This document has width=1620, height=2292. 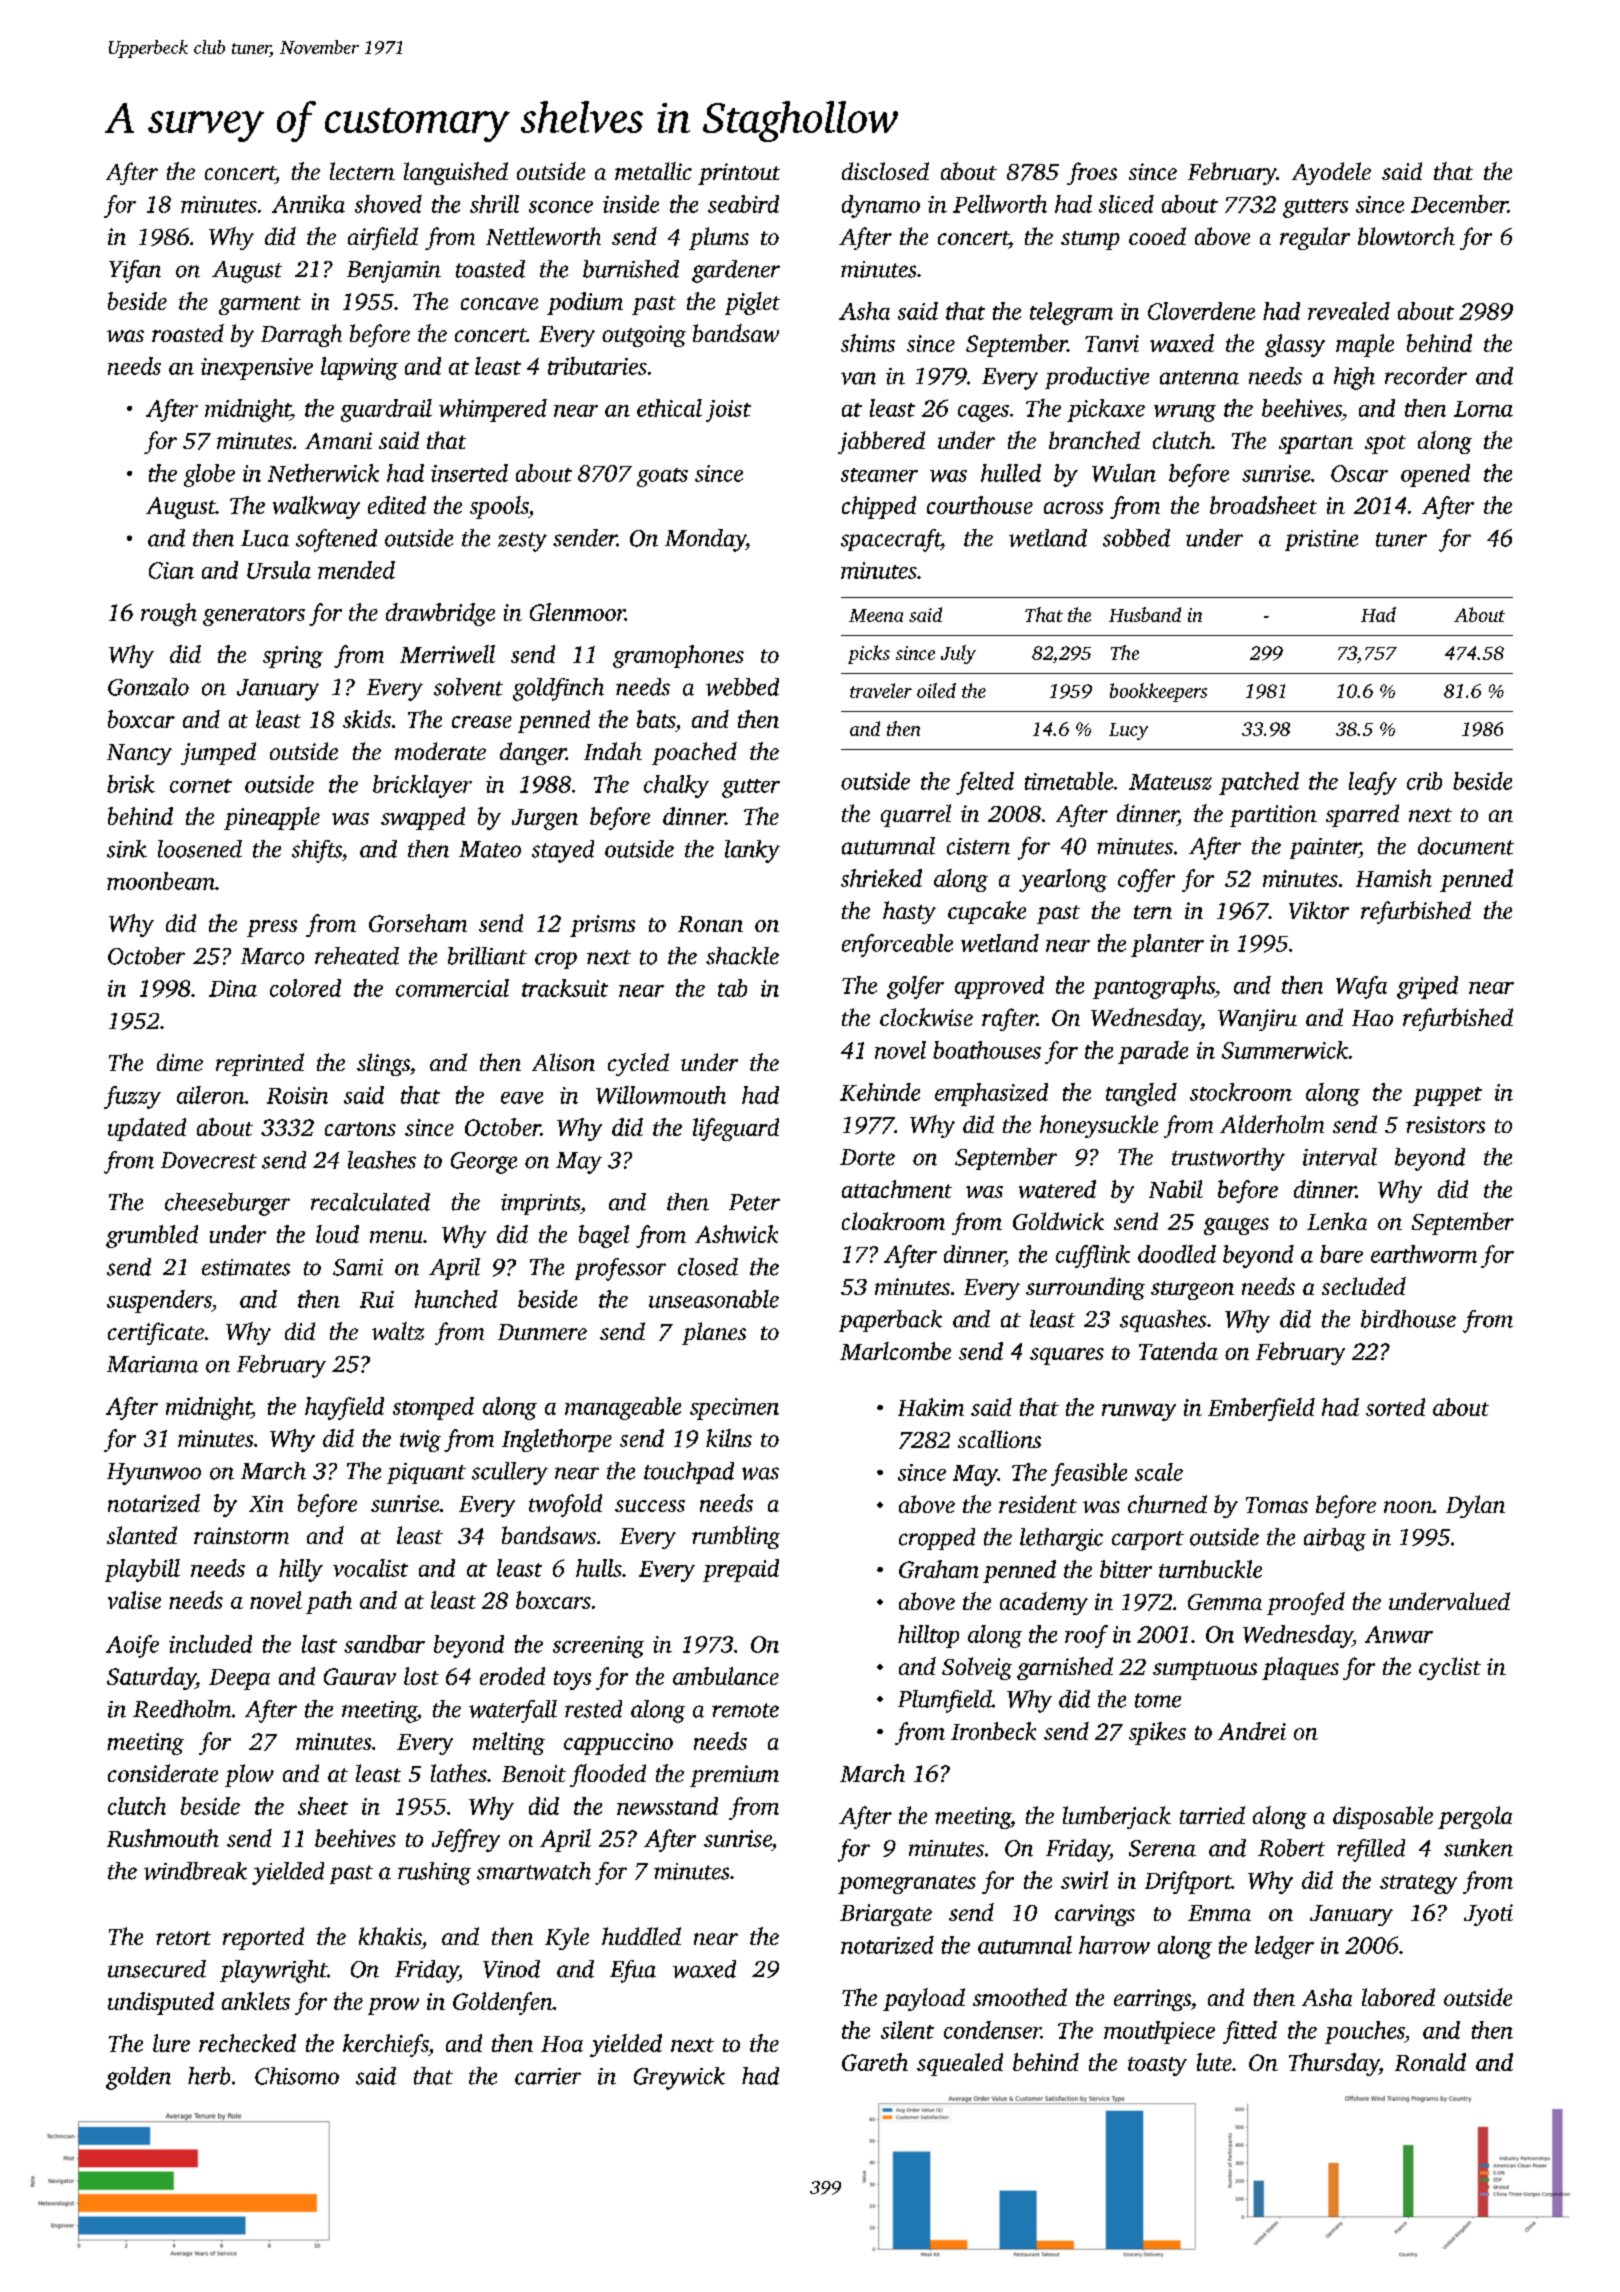 What do you see at coordinates (676, 786) in the document?
I see `chalky` at bounding box center [676, 786].
